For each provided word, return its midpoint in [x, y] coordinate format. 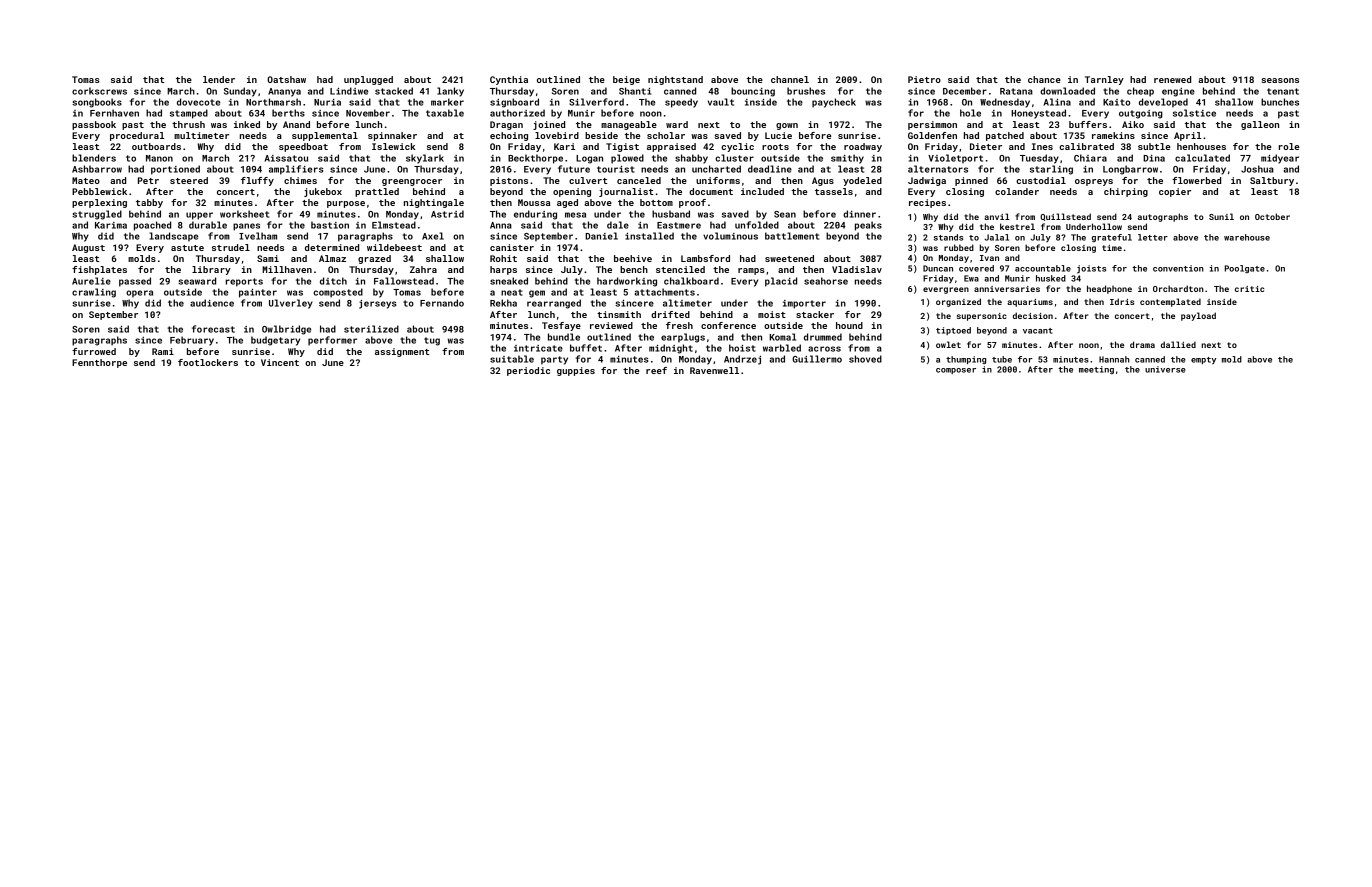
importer [804, 304]
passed [135, 282]
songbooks [97, 103]
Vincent [280, 362]
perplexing [99, 203]
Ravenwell [714, 370]
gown [787, 126]
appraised [671, 147]
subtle [1154, 146]
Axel [433, 236]
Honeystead [1038, 114]
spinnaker [392, 136]
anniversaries [1007, 289]
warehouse [1247, 237]
